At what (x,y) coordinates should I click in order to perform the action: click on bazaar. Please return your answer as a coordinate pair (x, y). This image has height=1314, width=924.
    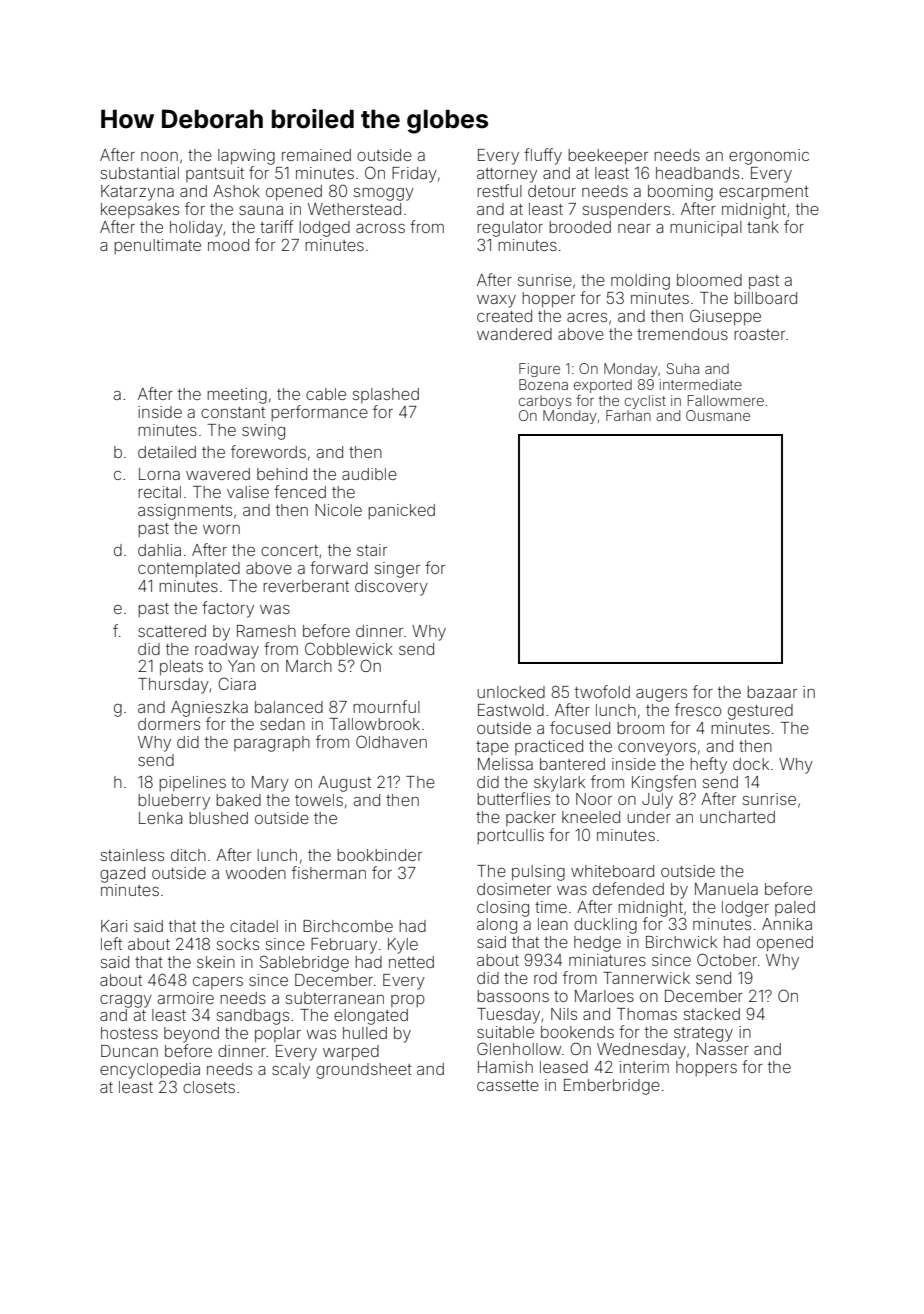
    Looking at the image, I should click on (772, 692).
